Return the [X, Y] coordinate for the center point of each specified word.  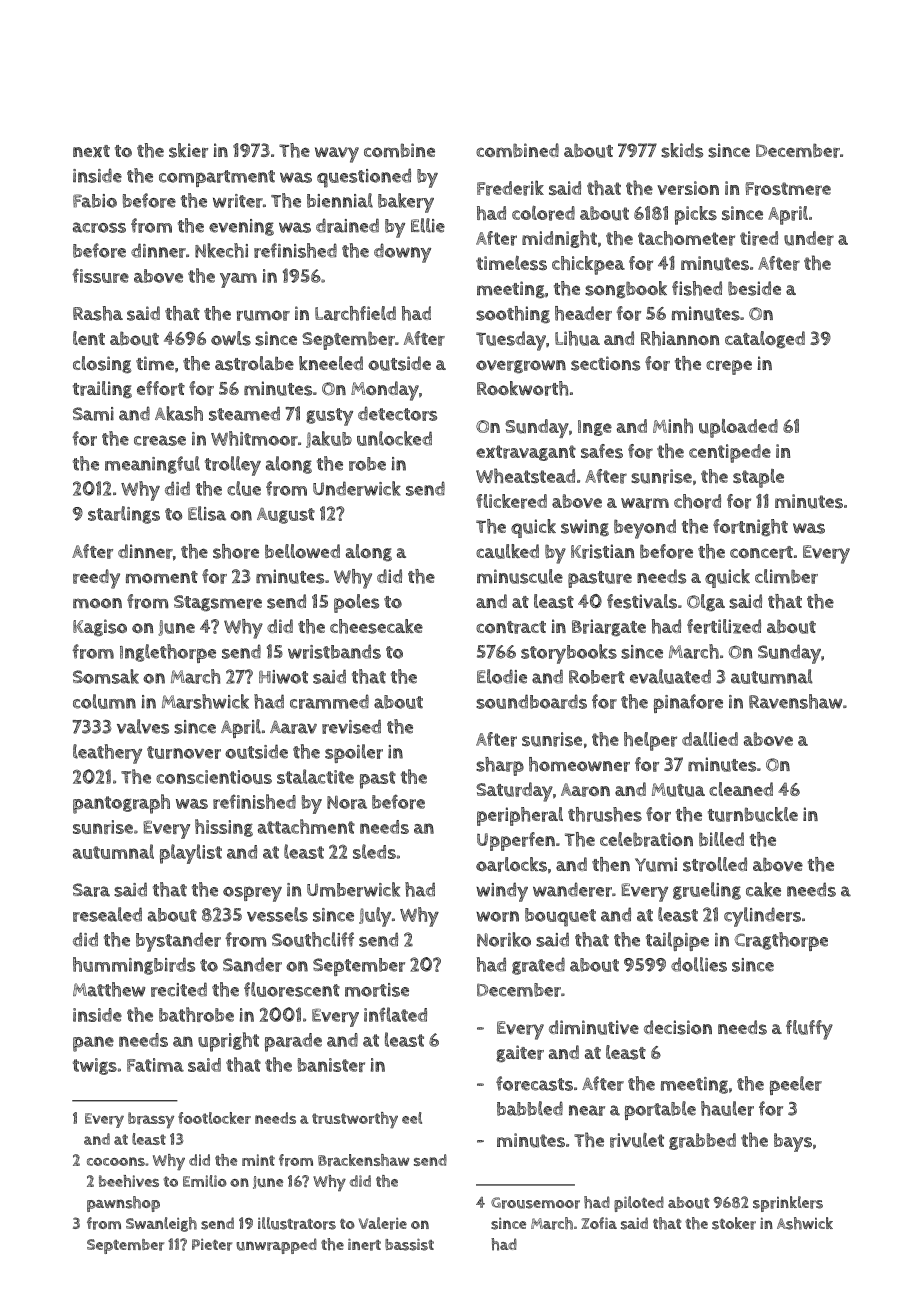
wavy [337, 155]
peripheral [520, 816]
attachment [306, 826]
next [91, 151]
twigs [95, 1066]
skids [682, 150]
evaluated [670, 676]
